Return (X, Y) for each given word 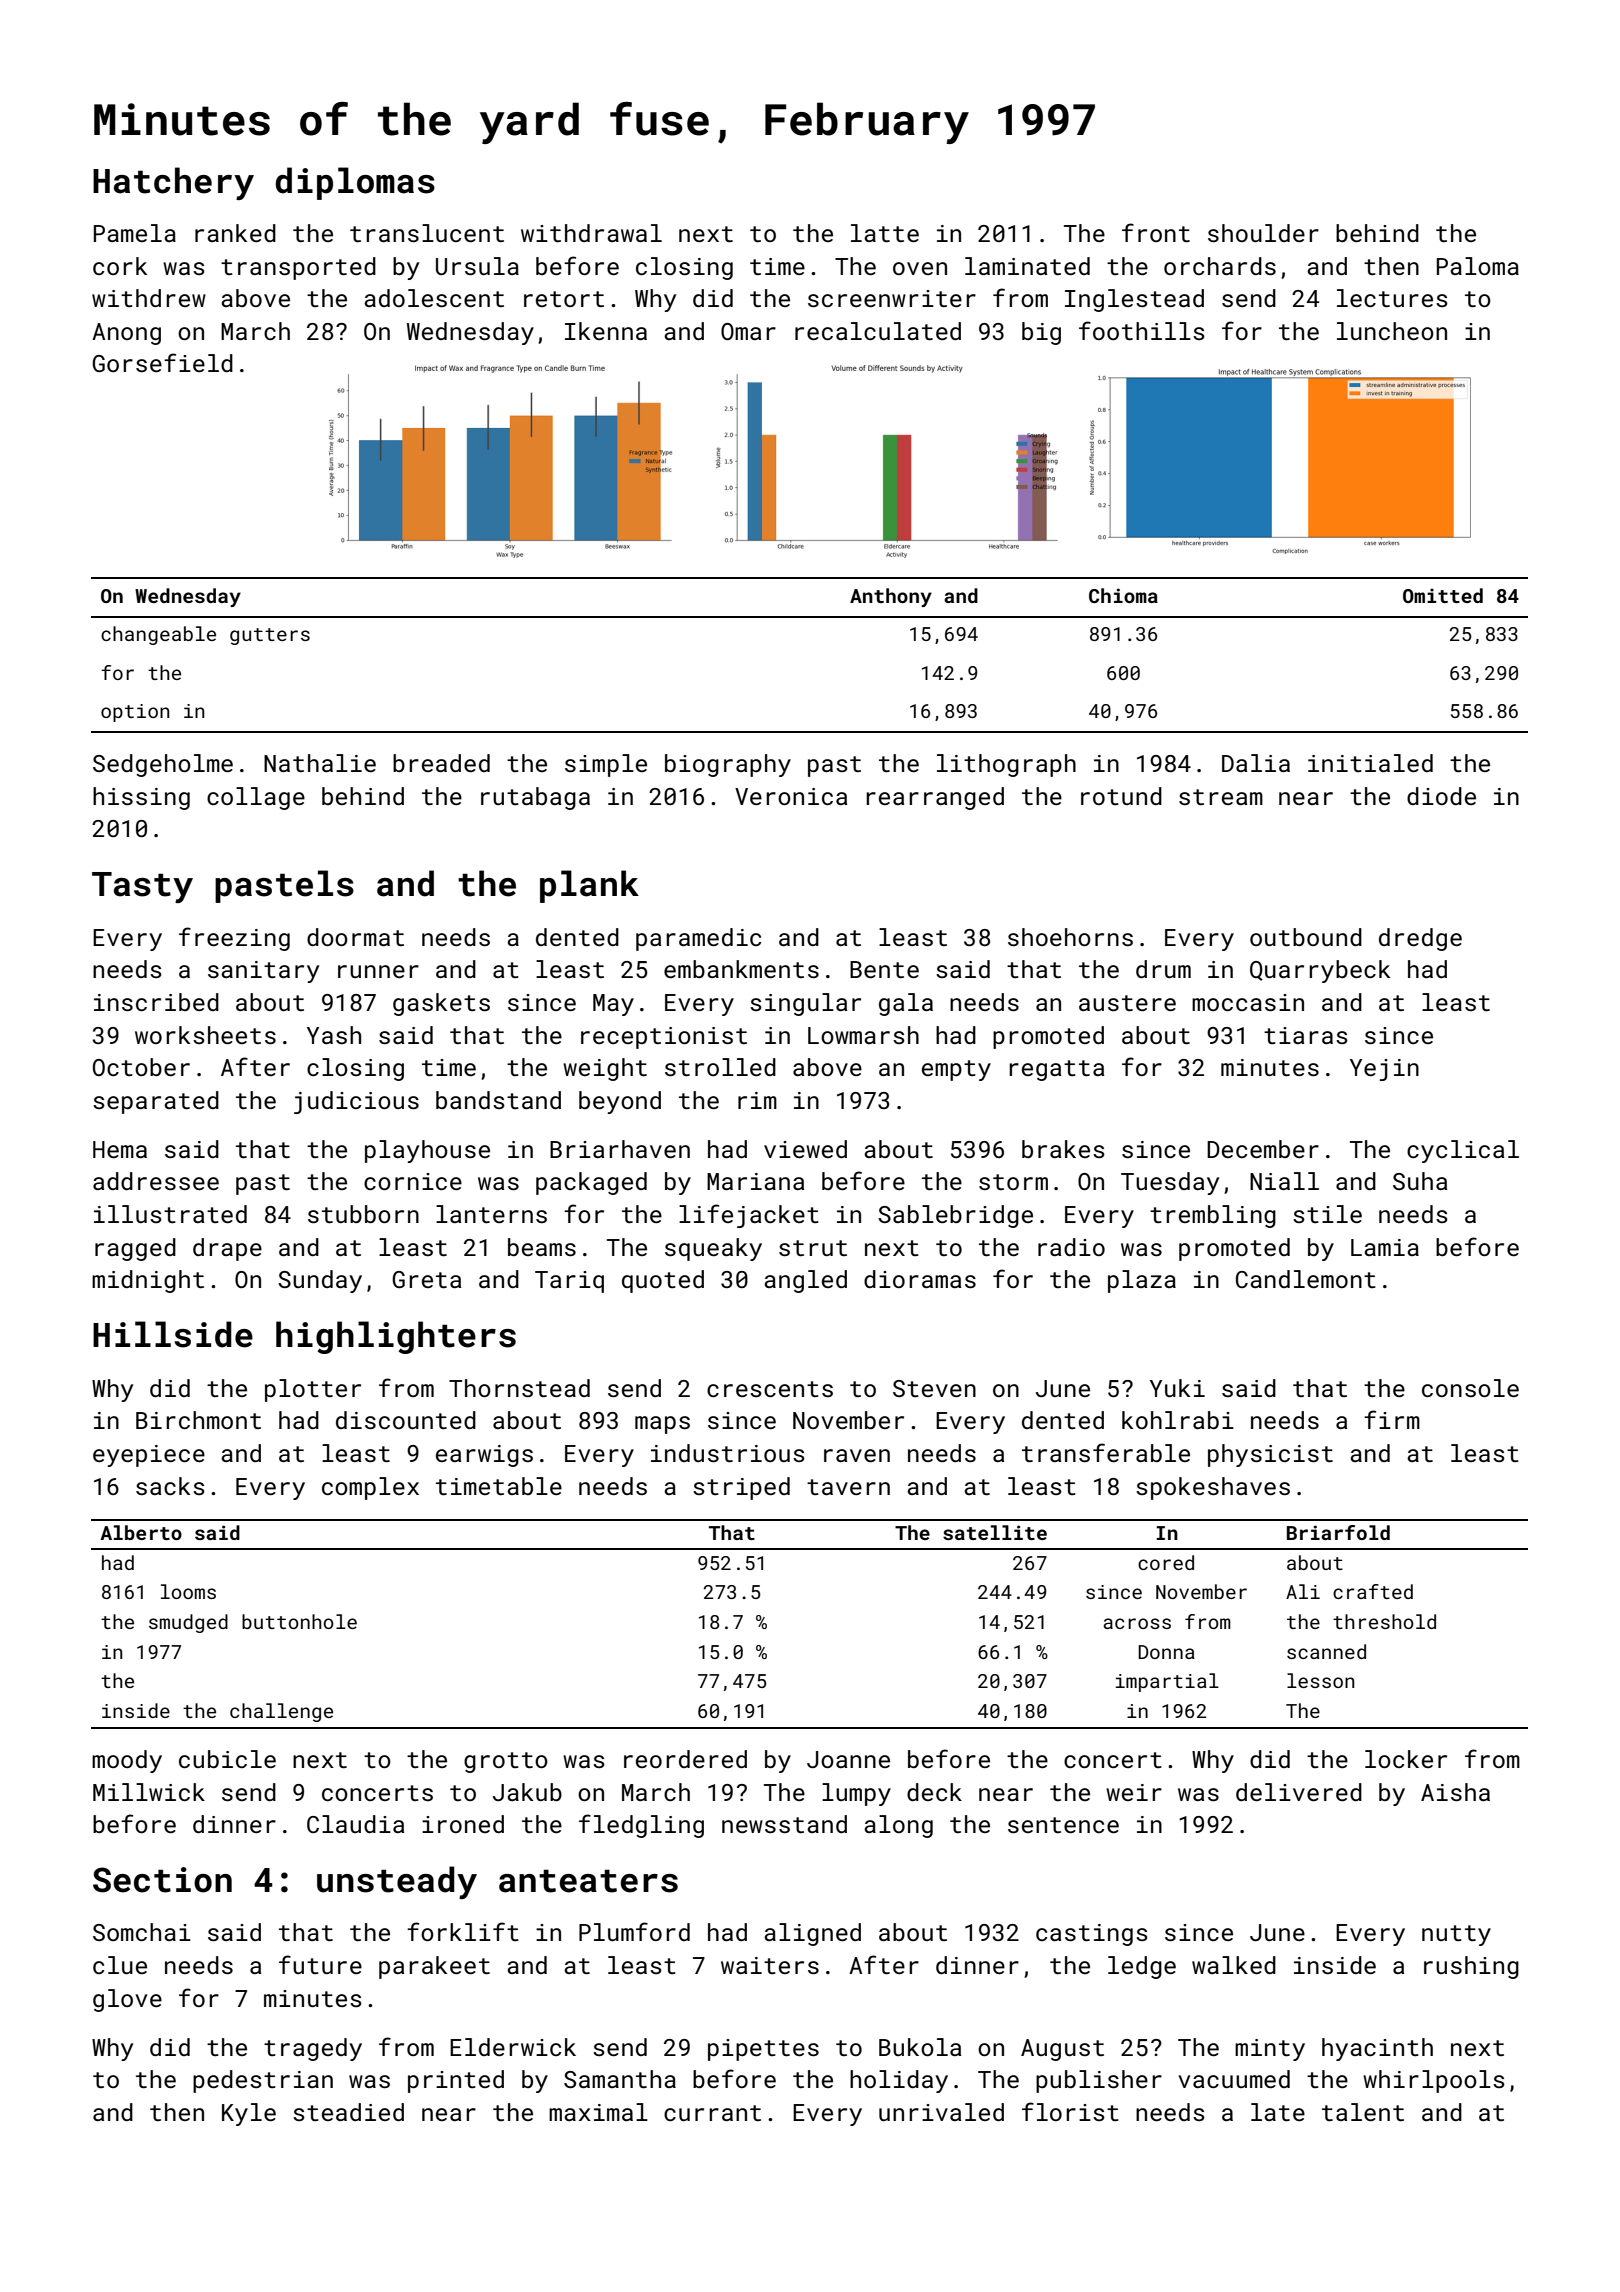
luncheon (1392, 331)
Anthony (891, 597)
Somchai (142, 1932)
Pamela (135, 233)
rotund (1121, 796)
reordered (685, 1759)
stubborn (363, 1214)
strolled (720, 1067)
